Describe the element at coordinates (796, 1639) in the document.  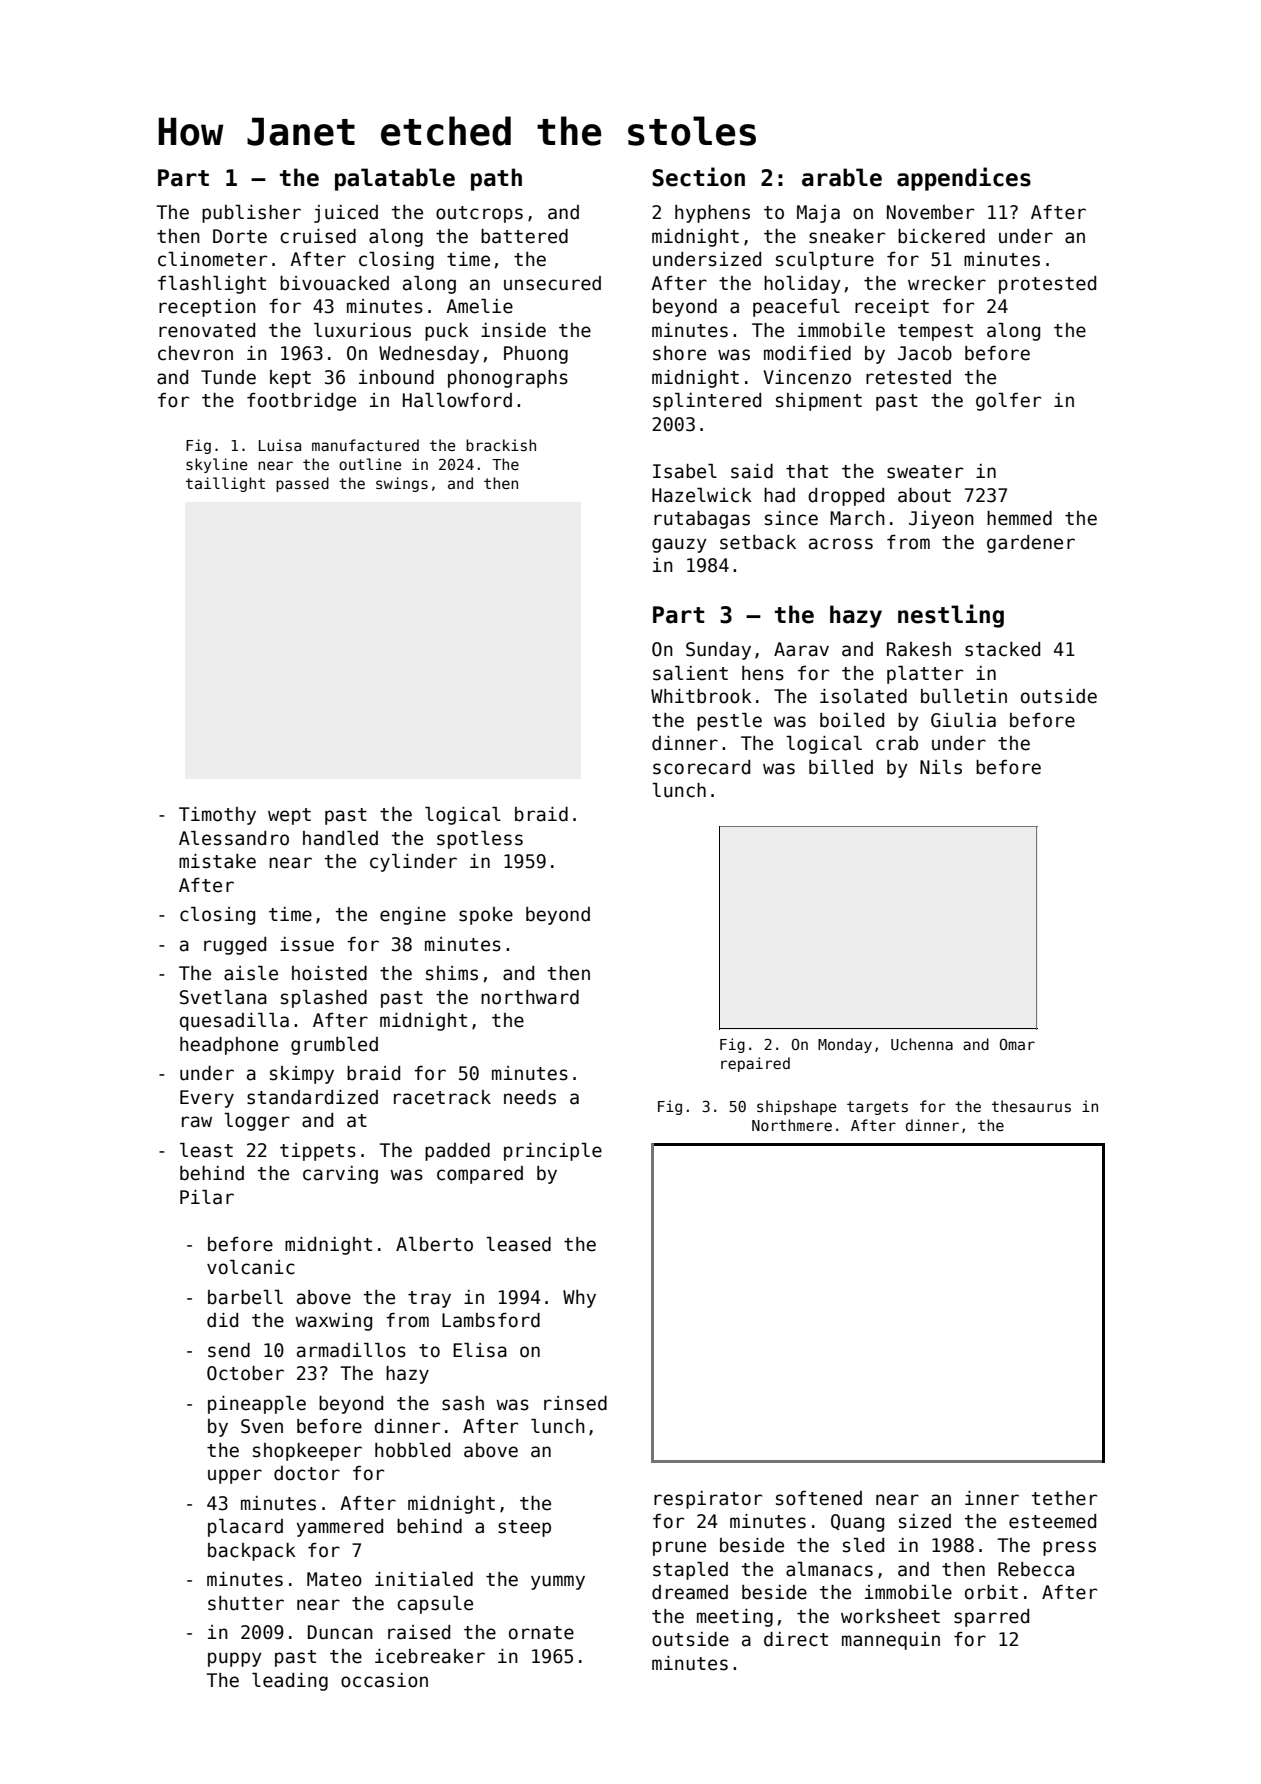
I see `direct` at that location.
